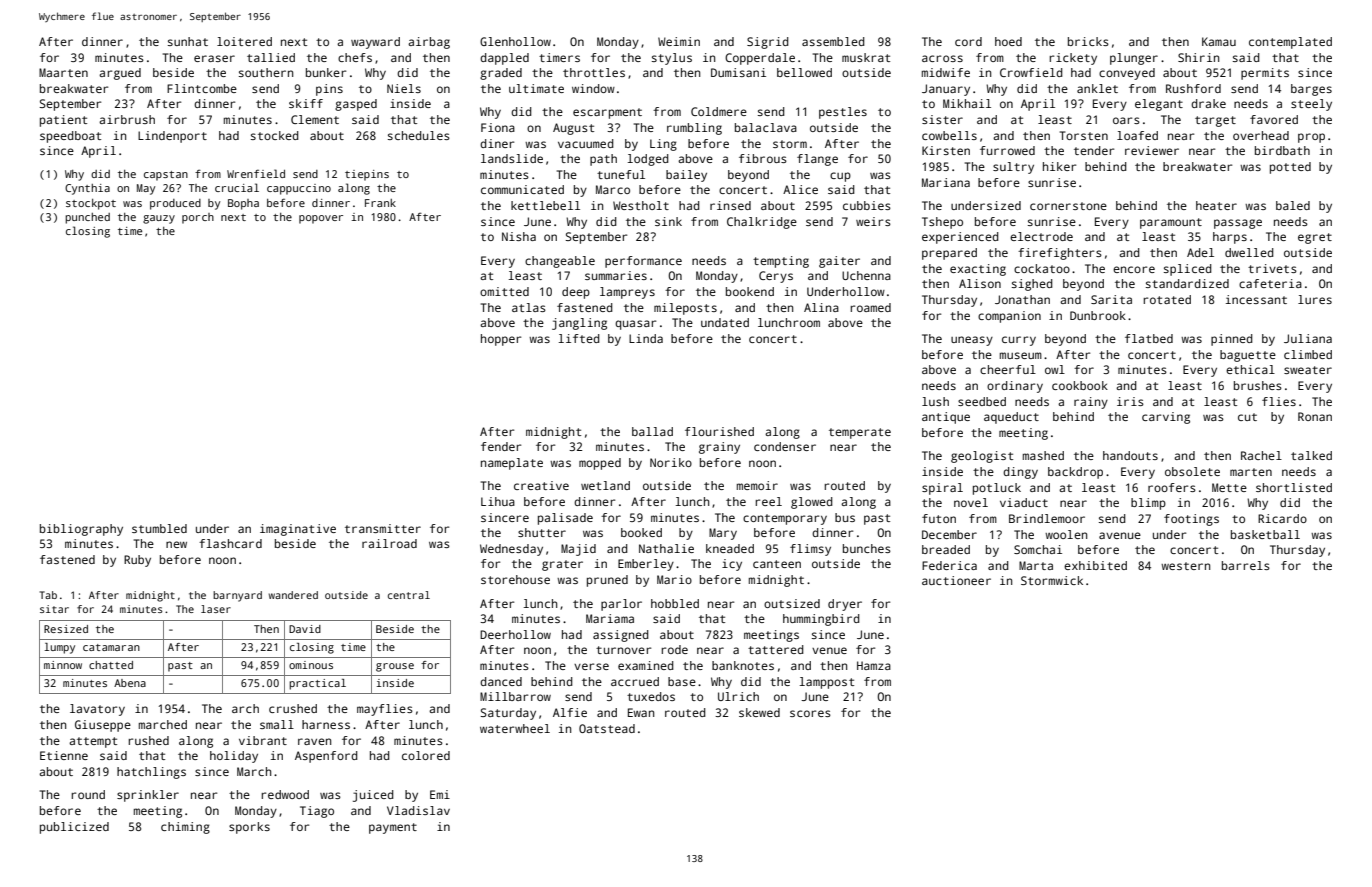  Describe the element at coordinates (833, 41) in the image. I see `assembled` at that location.
